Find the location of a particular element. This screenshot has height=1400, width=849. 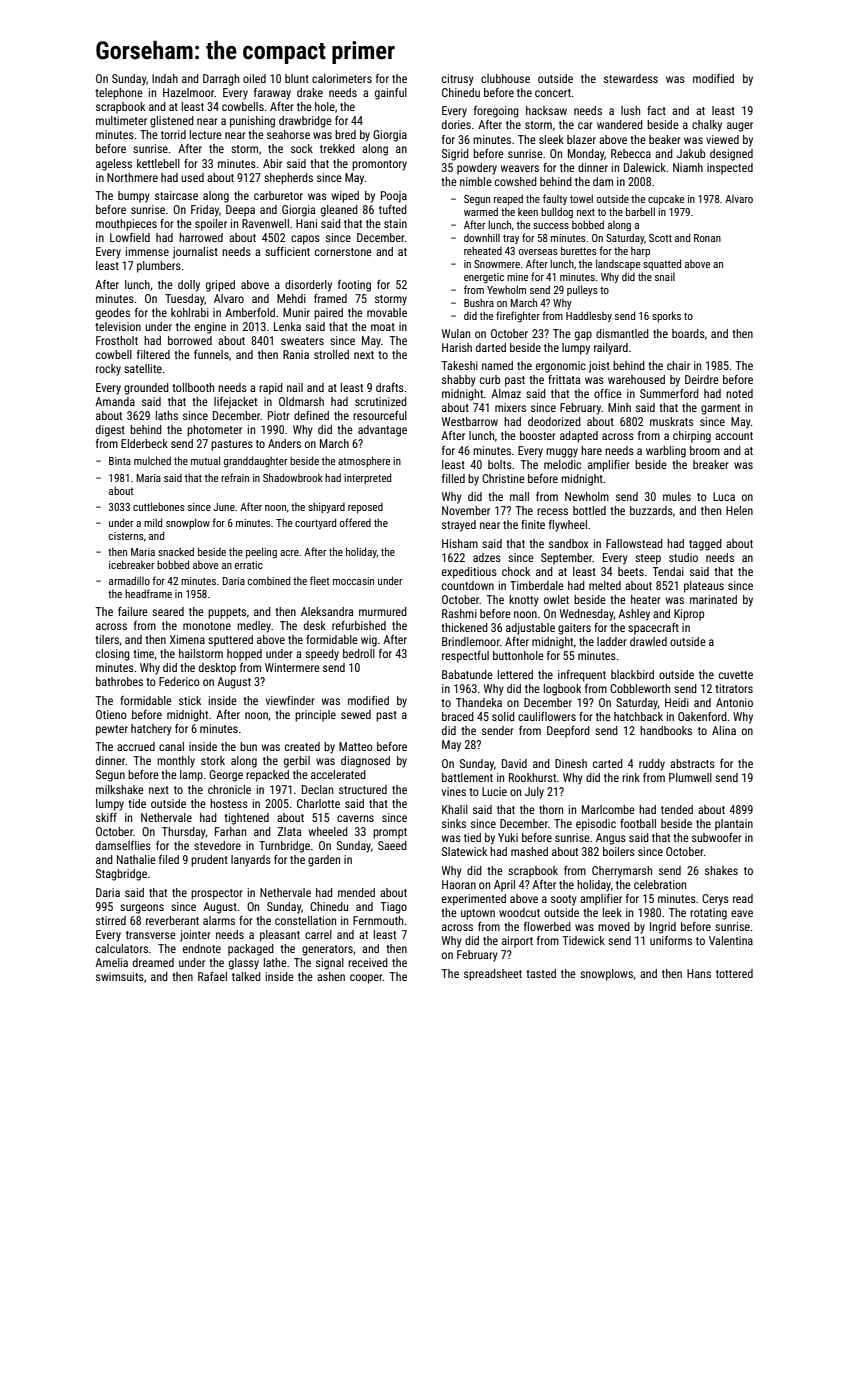

skiff is located at coordinates (106, 817).
